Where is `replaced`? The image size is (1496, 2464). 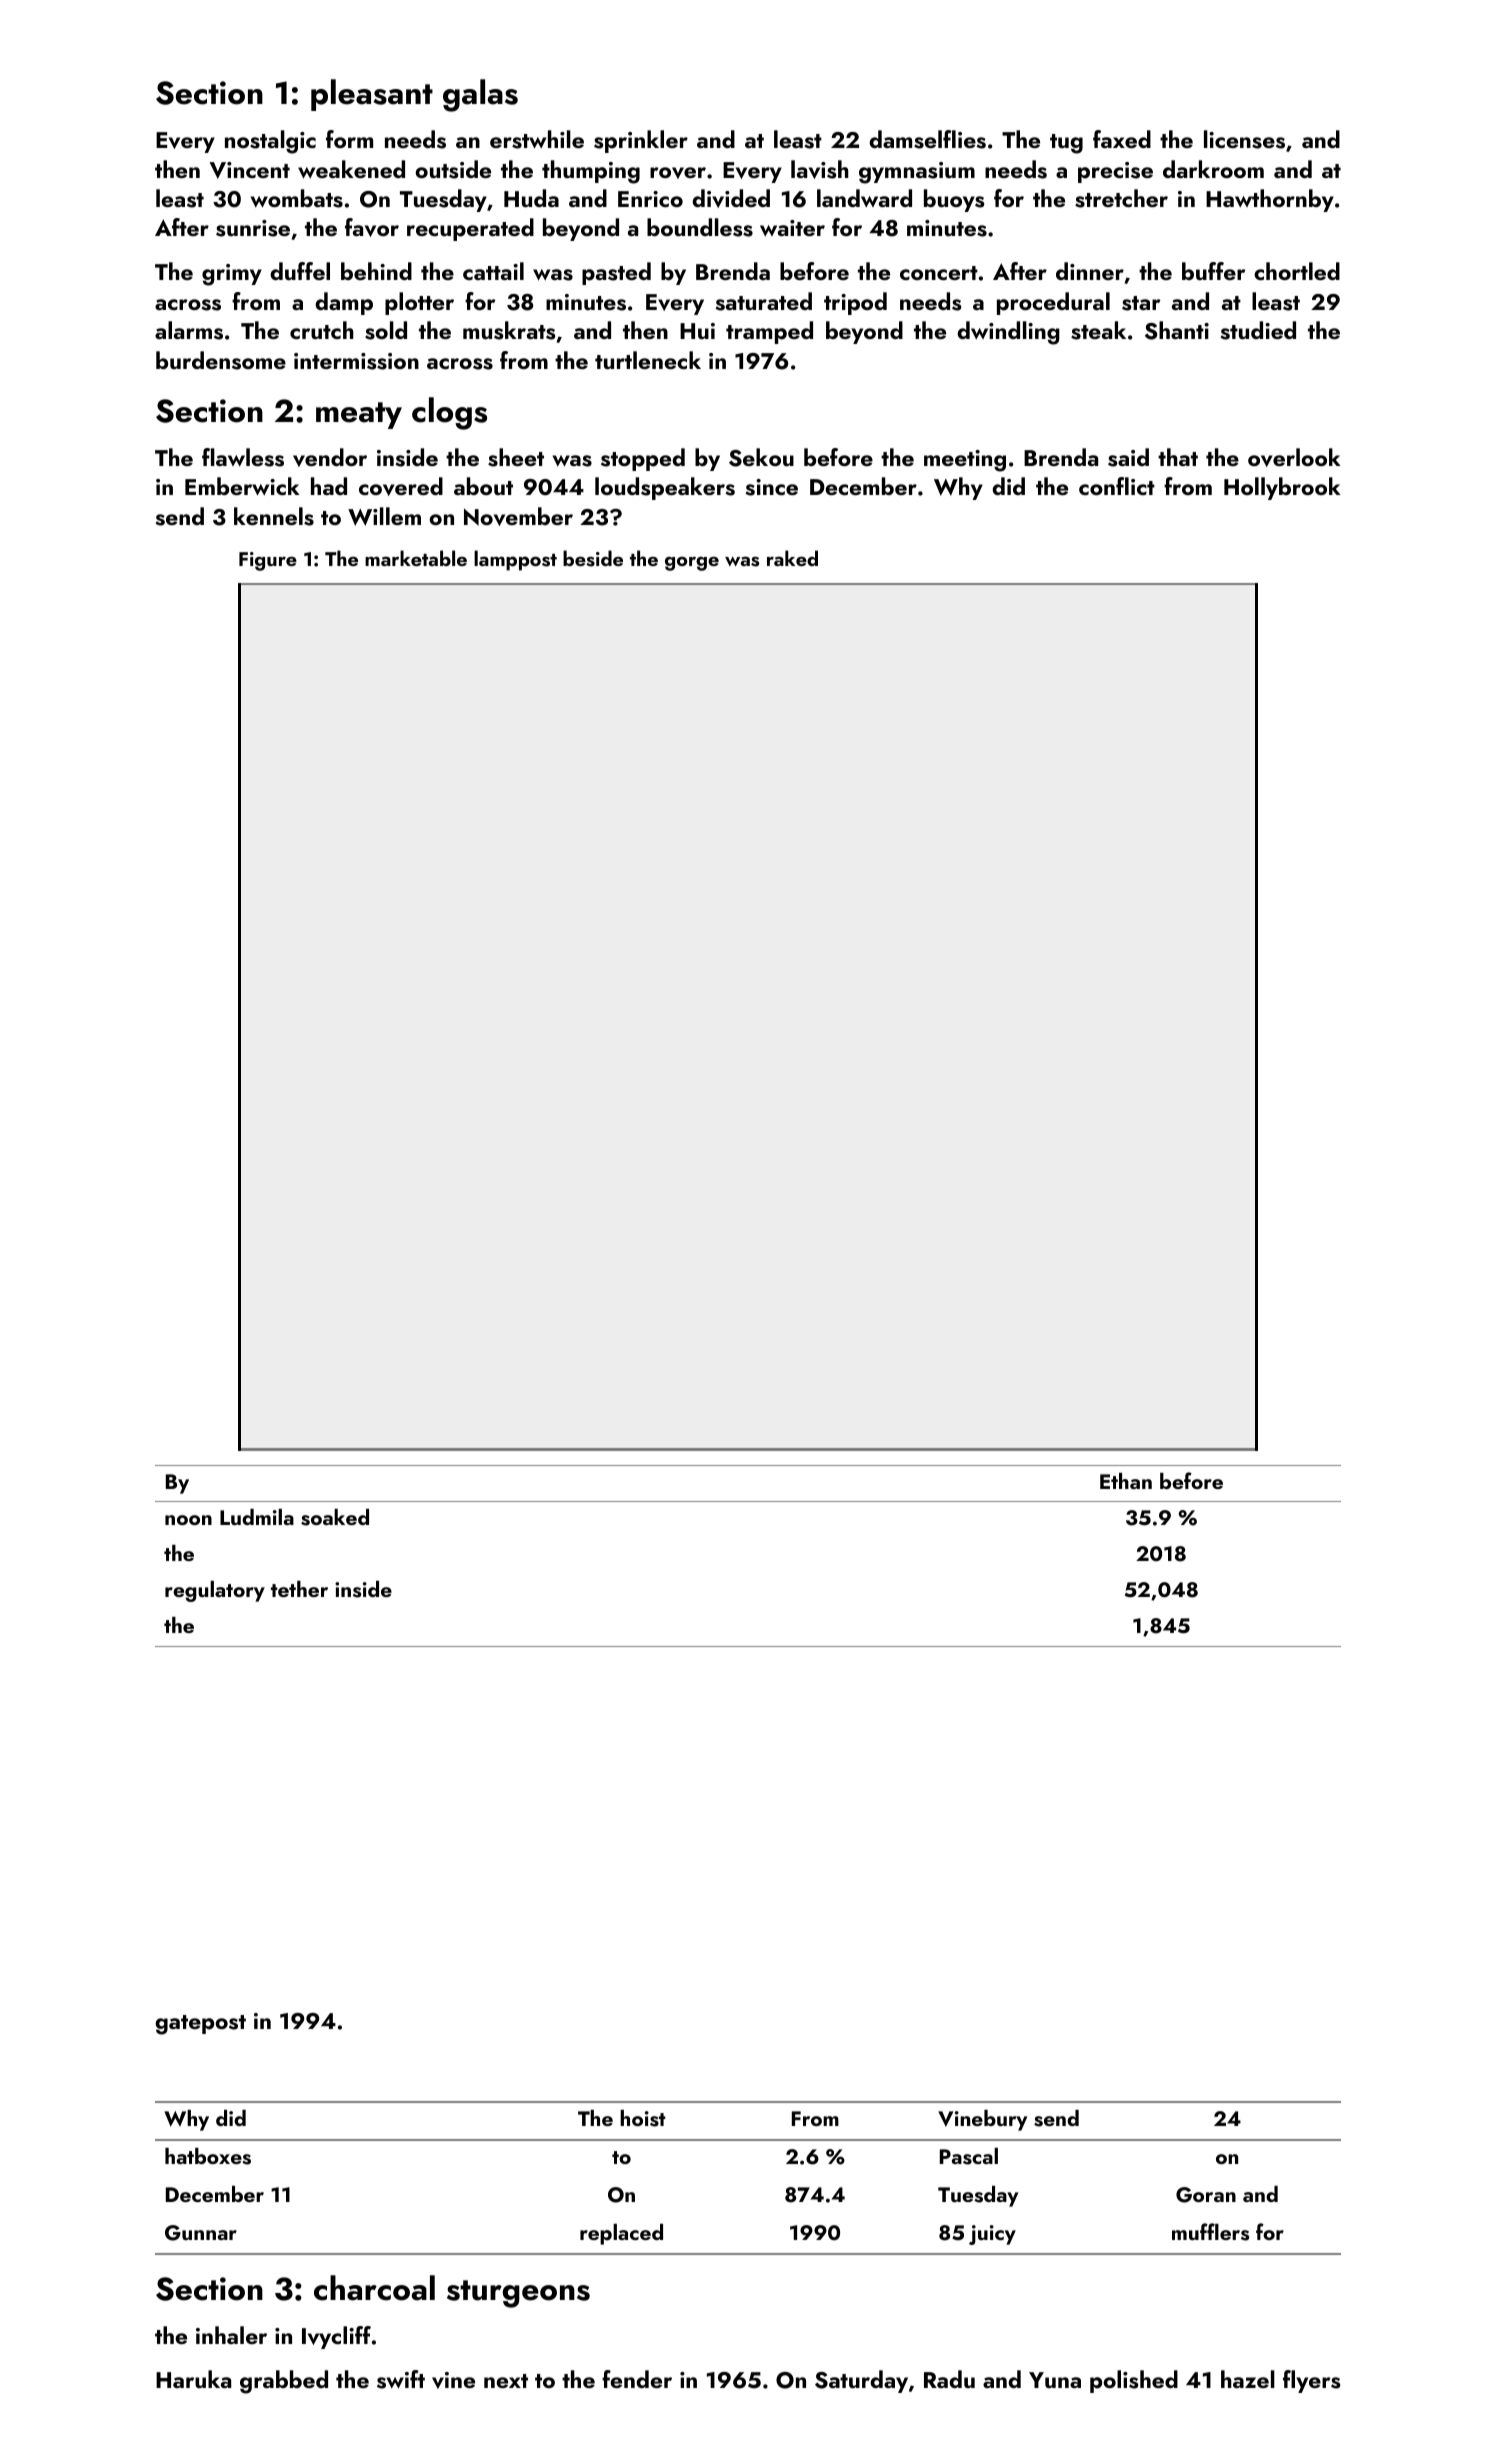 replaced is located at coordinates (621, 2234).
